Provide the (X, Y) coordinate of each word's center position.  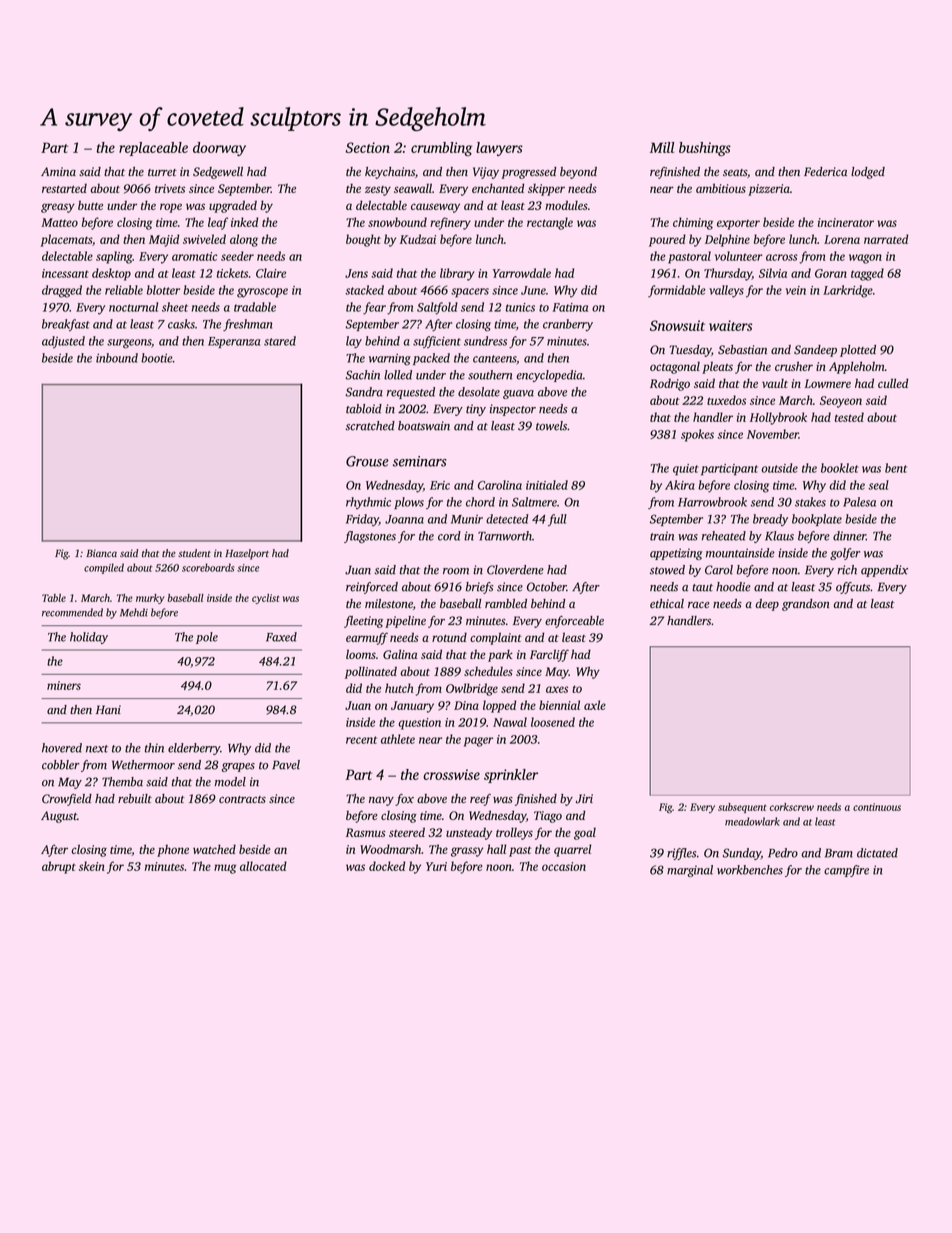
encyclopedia (550, 376)
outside (779, 468)
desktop (111, 274)
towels (551, 426)
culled (893, 383)
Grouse (367, 461)
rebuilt (135, 799)
